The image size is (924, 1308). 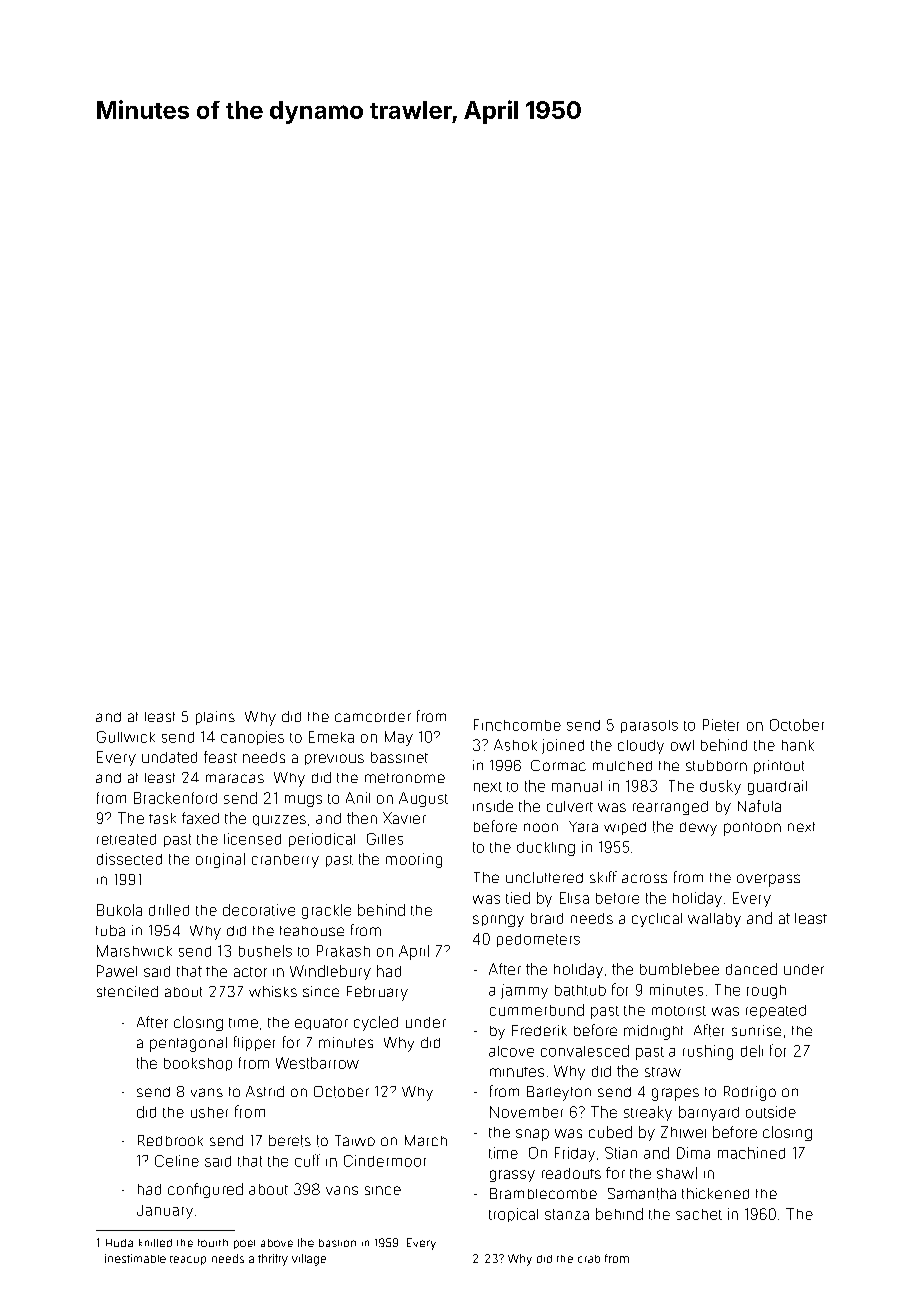 I want to click on retreated, so click(x=126, y=839).
